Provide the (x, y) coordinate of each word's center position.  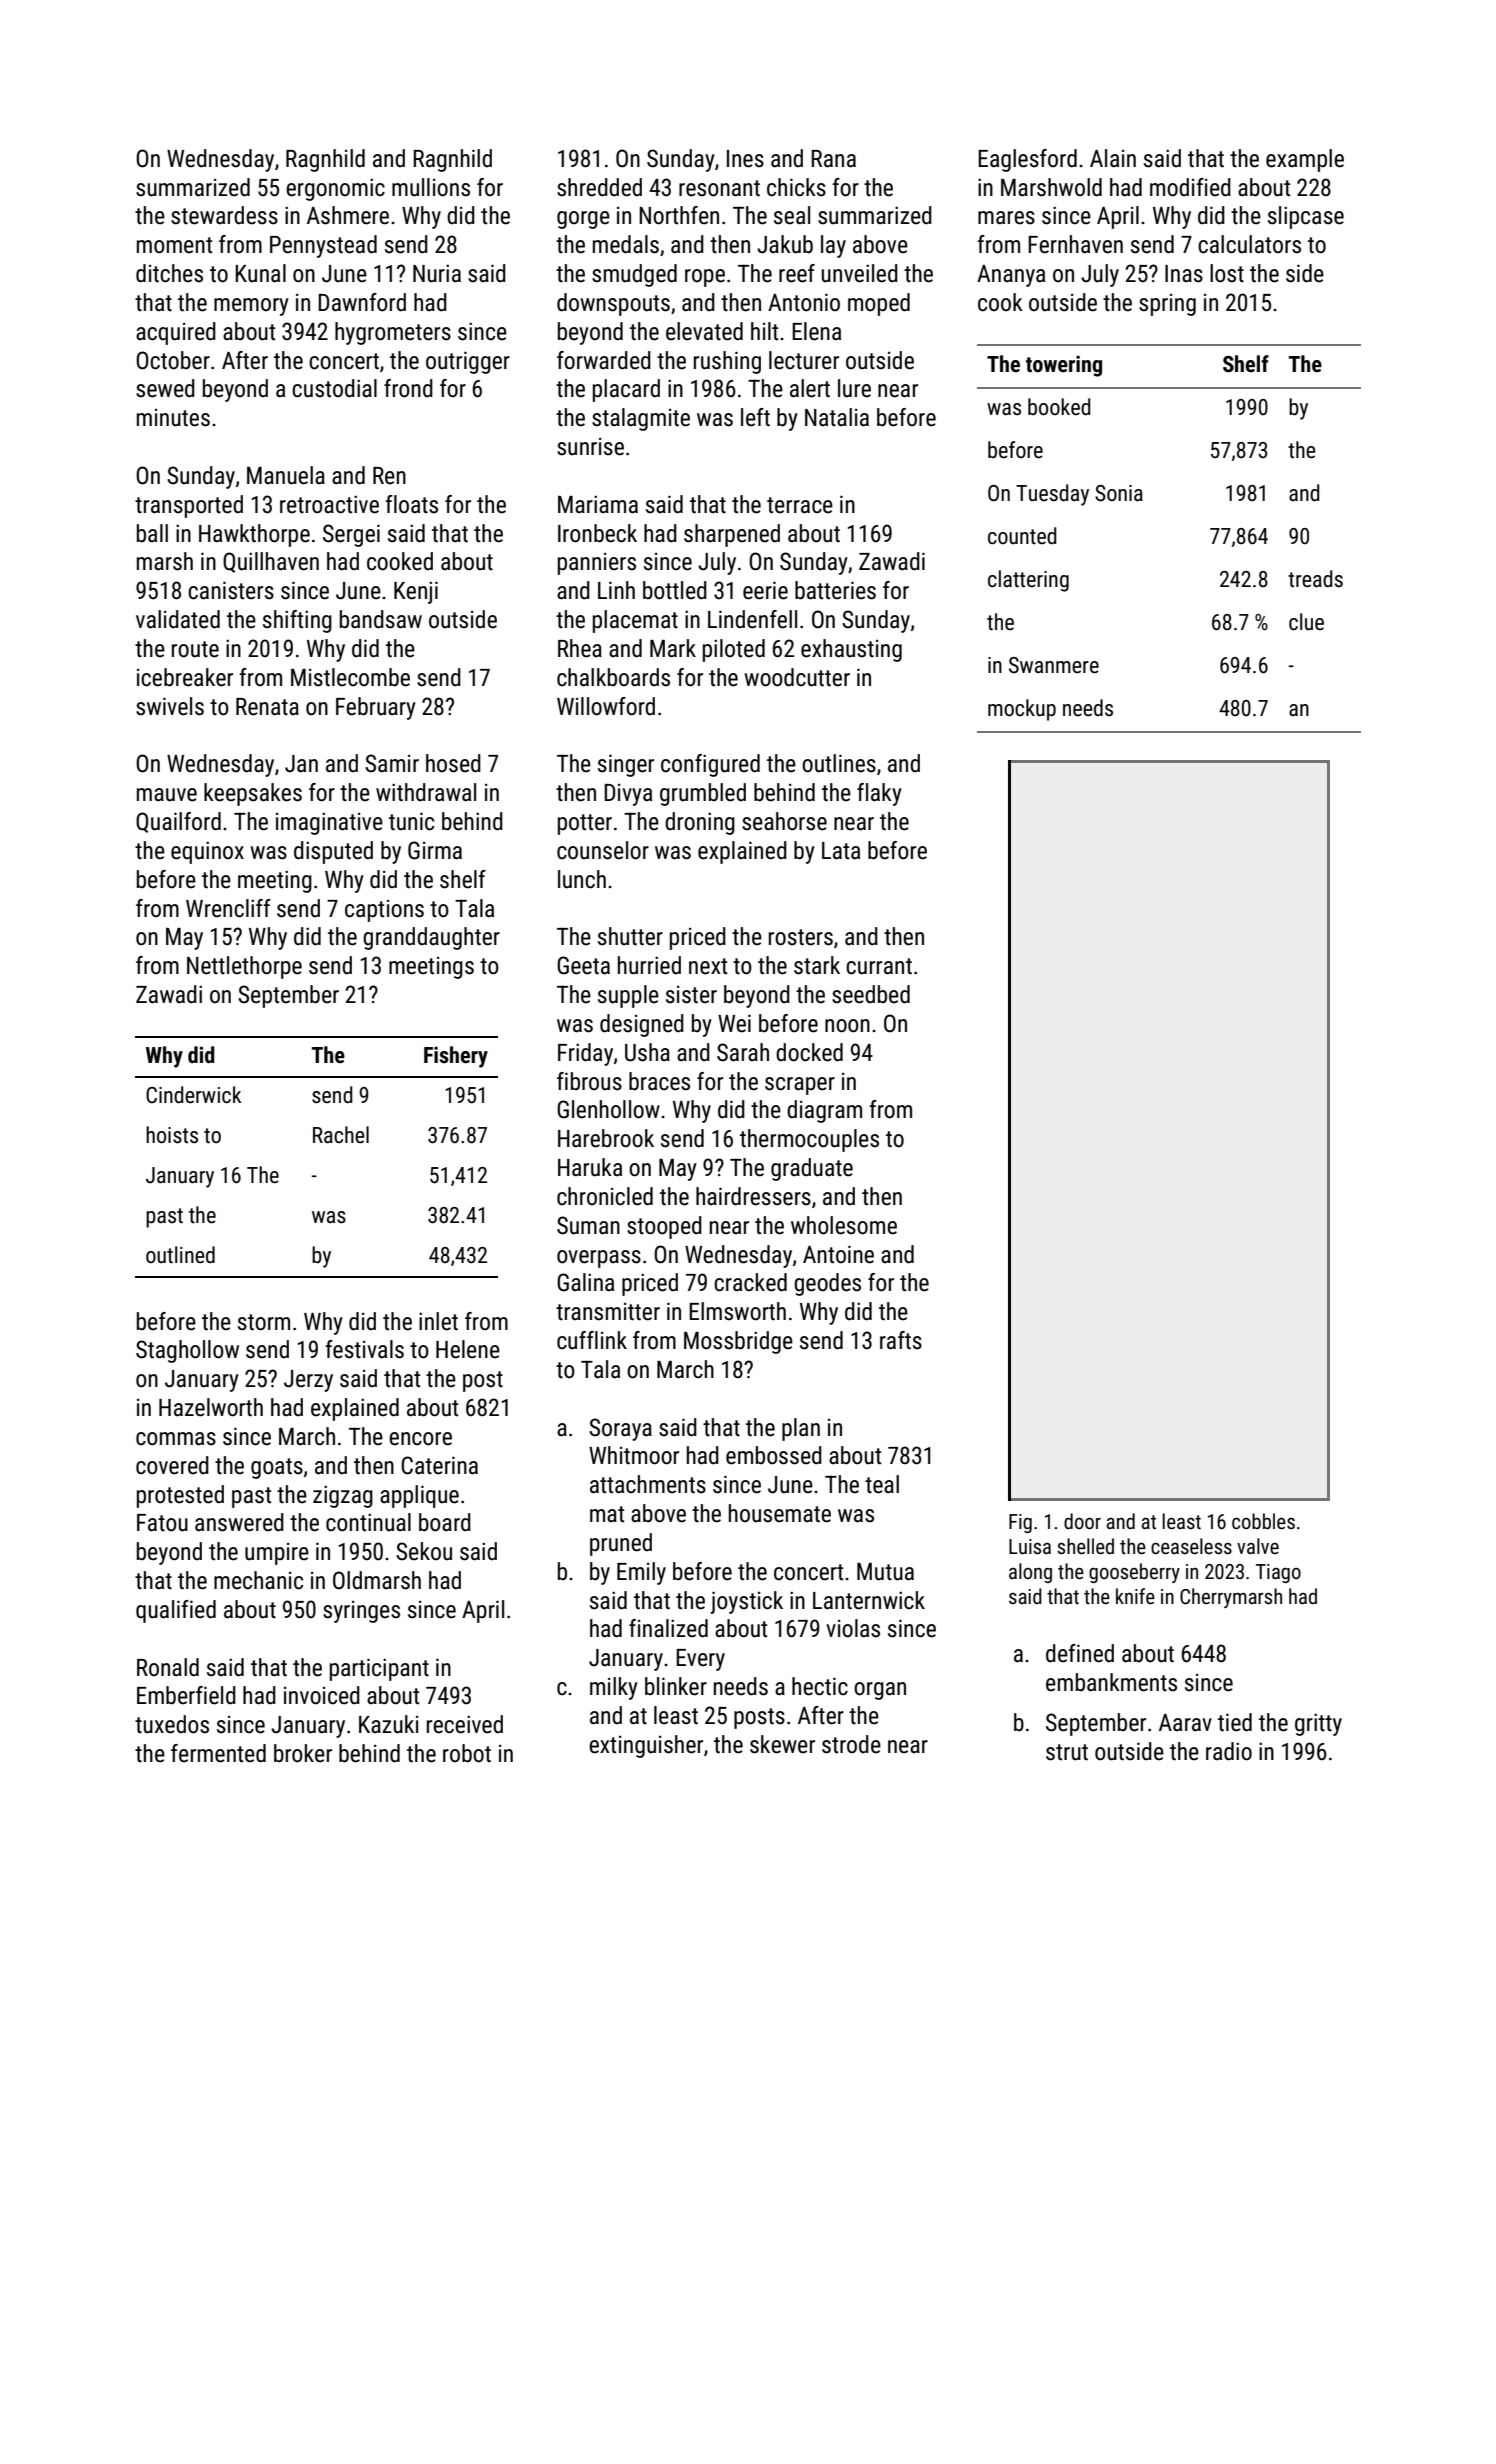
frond (408, 388)
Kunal (260, 273)
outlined (180, 1255)
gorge (583, 220)
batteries (835, 590)
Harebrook (606, 1138)
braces (659, 1081)
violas (853, 1628)
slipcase (1306, 217)
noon (847, 1026)
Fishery (456, 1057)
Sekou (424, 1551)
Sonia (1119, 493)
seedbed (871, 994)
